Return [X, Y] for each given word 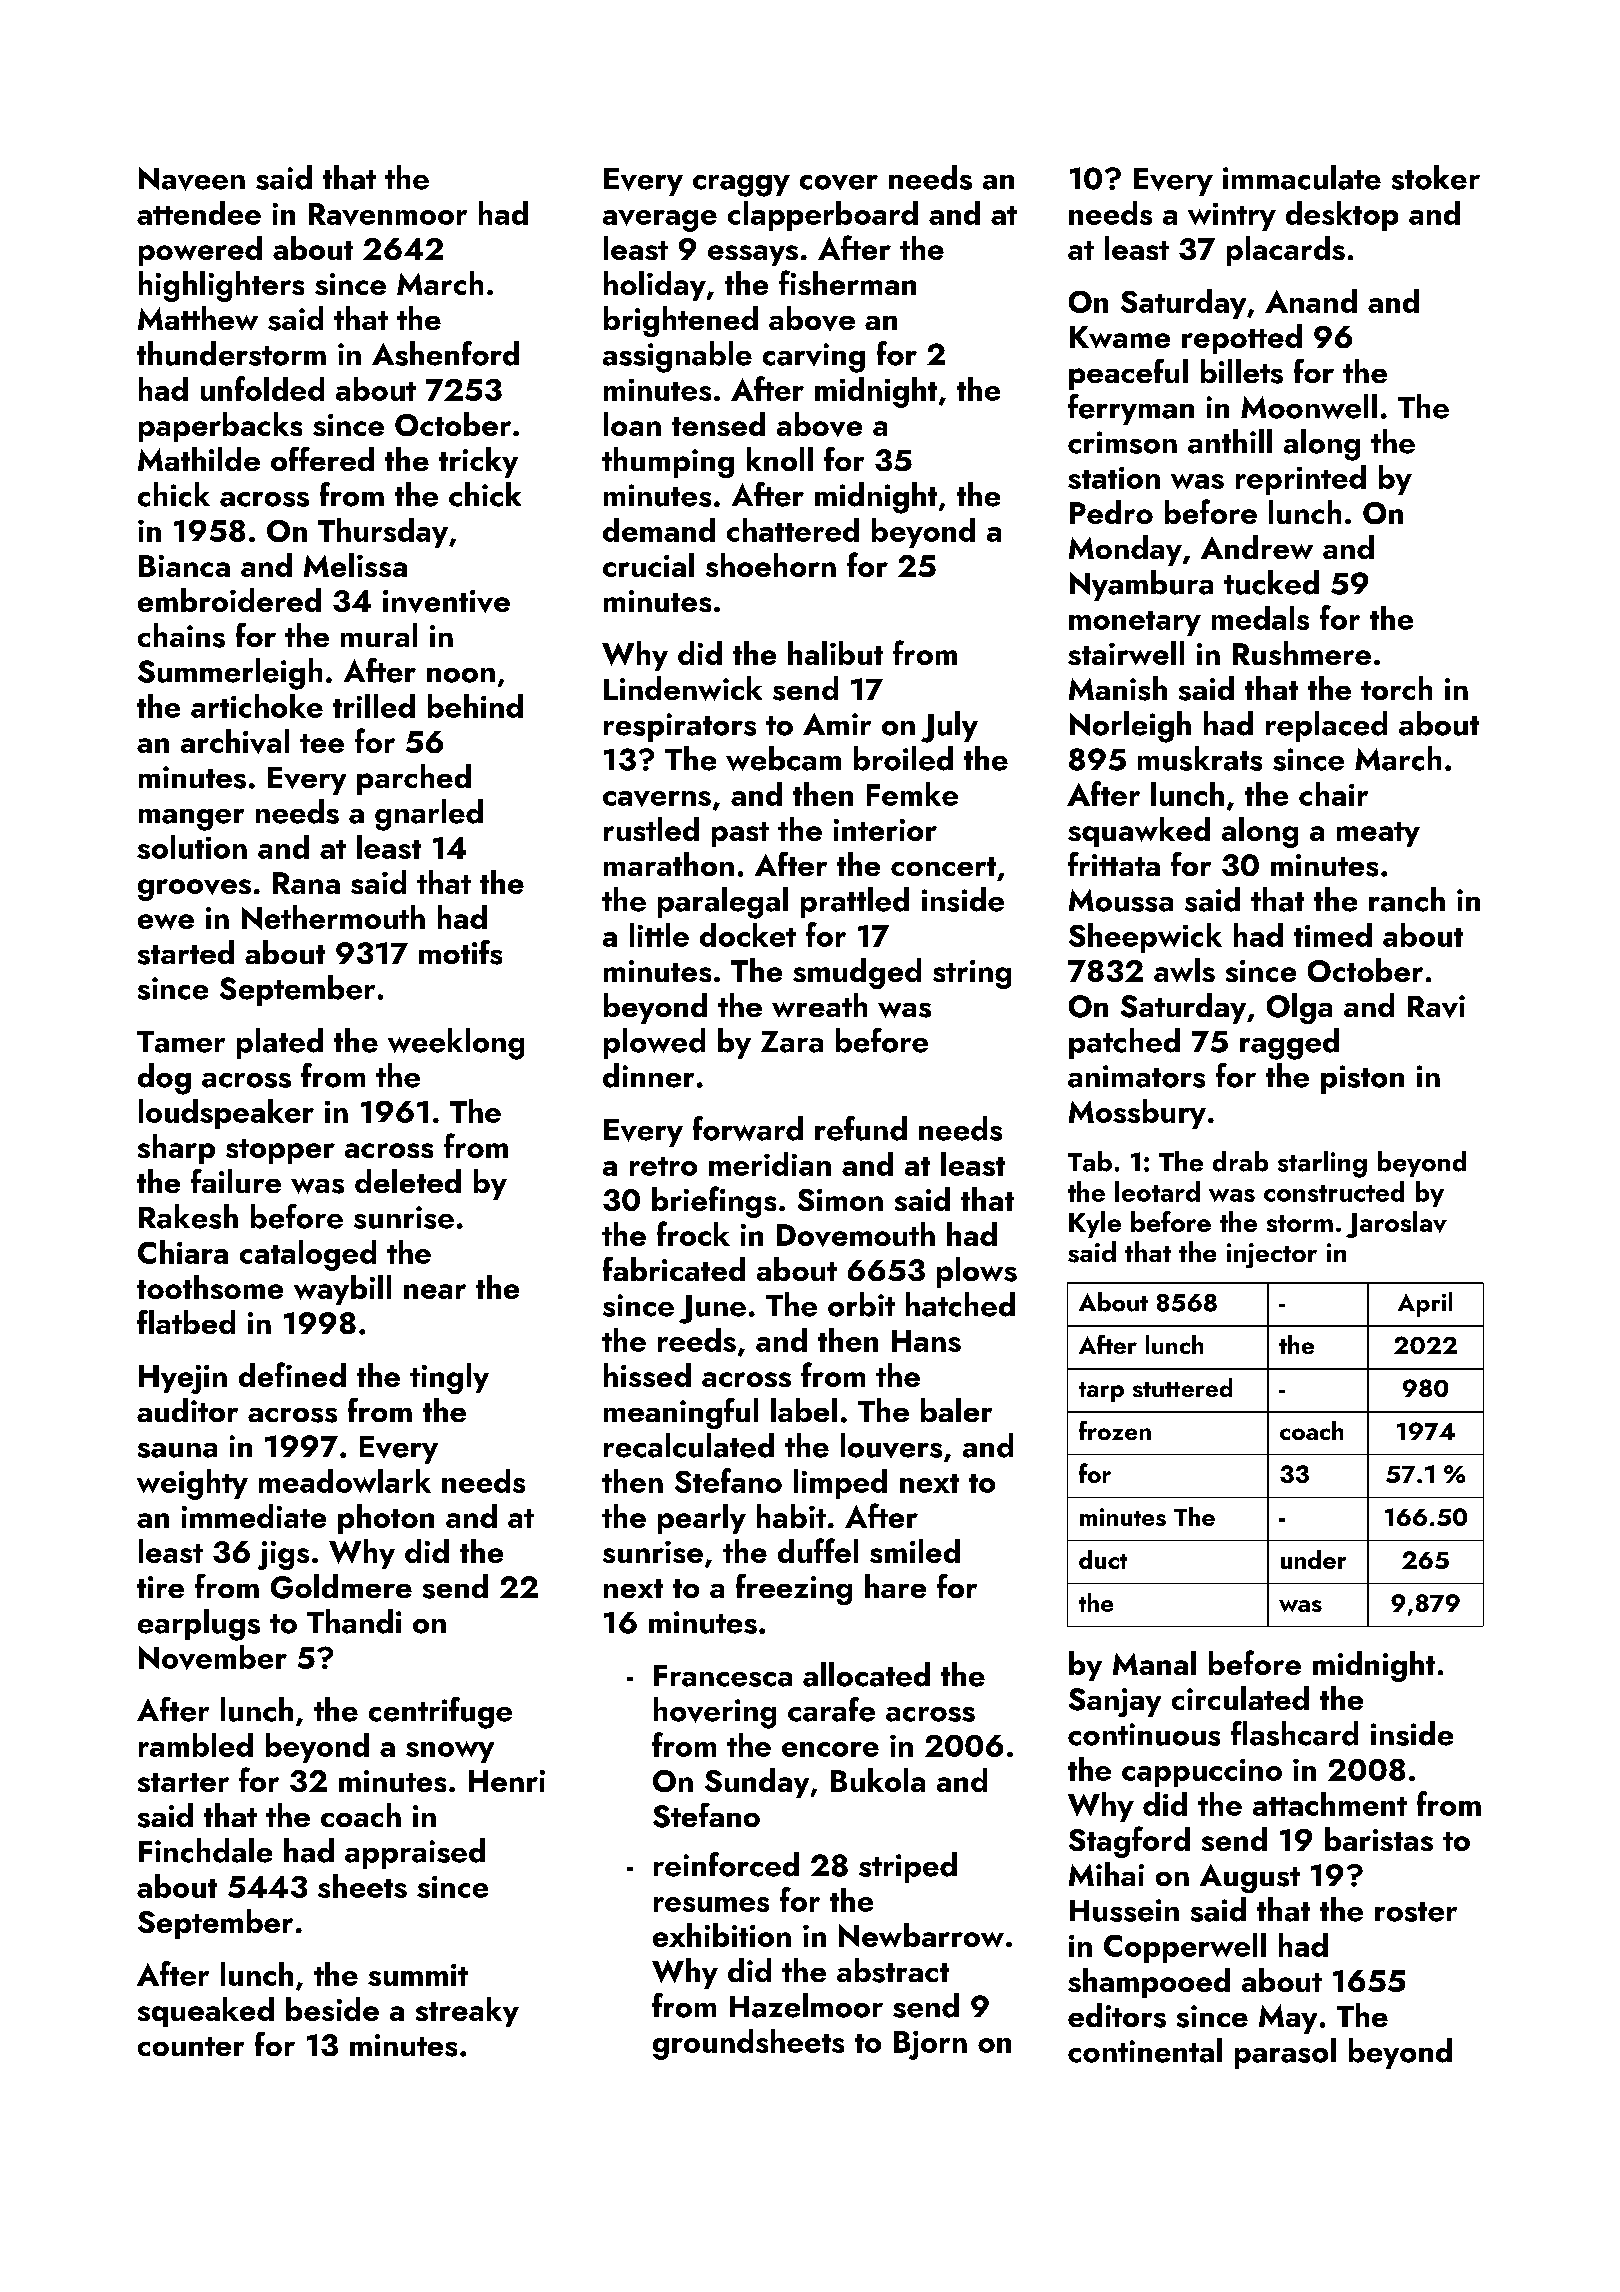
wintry [1232, 217]
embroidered [229, 600]
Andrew [1257, 547]
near [435, 1291]
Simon [840, 1200]
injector [1272, 1255]
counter [191, 2046]
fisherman [847, 282]
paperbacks [220, 427]
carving [814, 358]
